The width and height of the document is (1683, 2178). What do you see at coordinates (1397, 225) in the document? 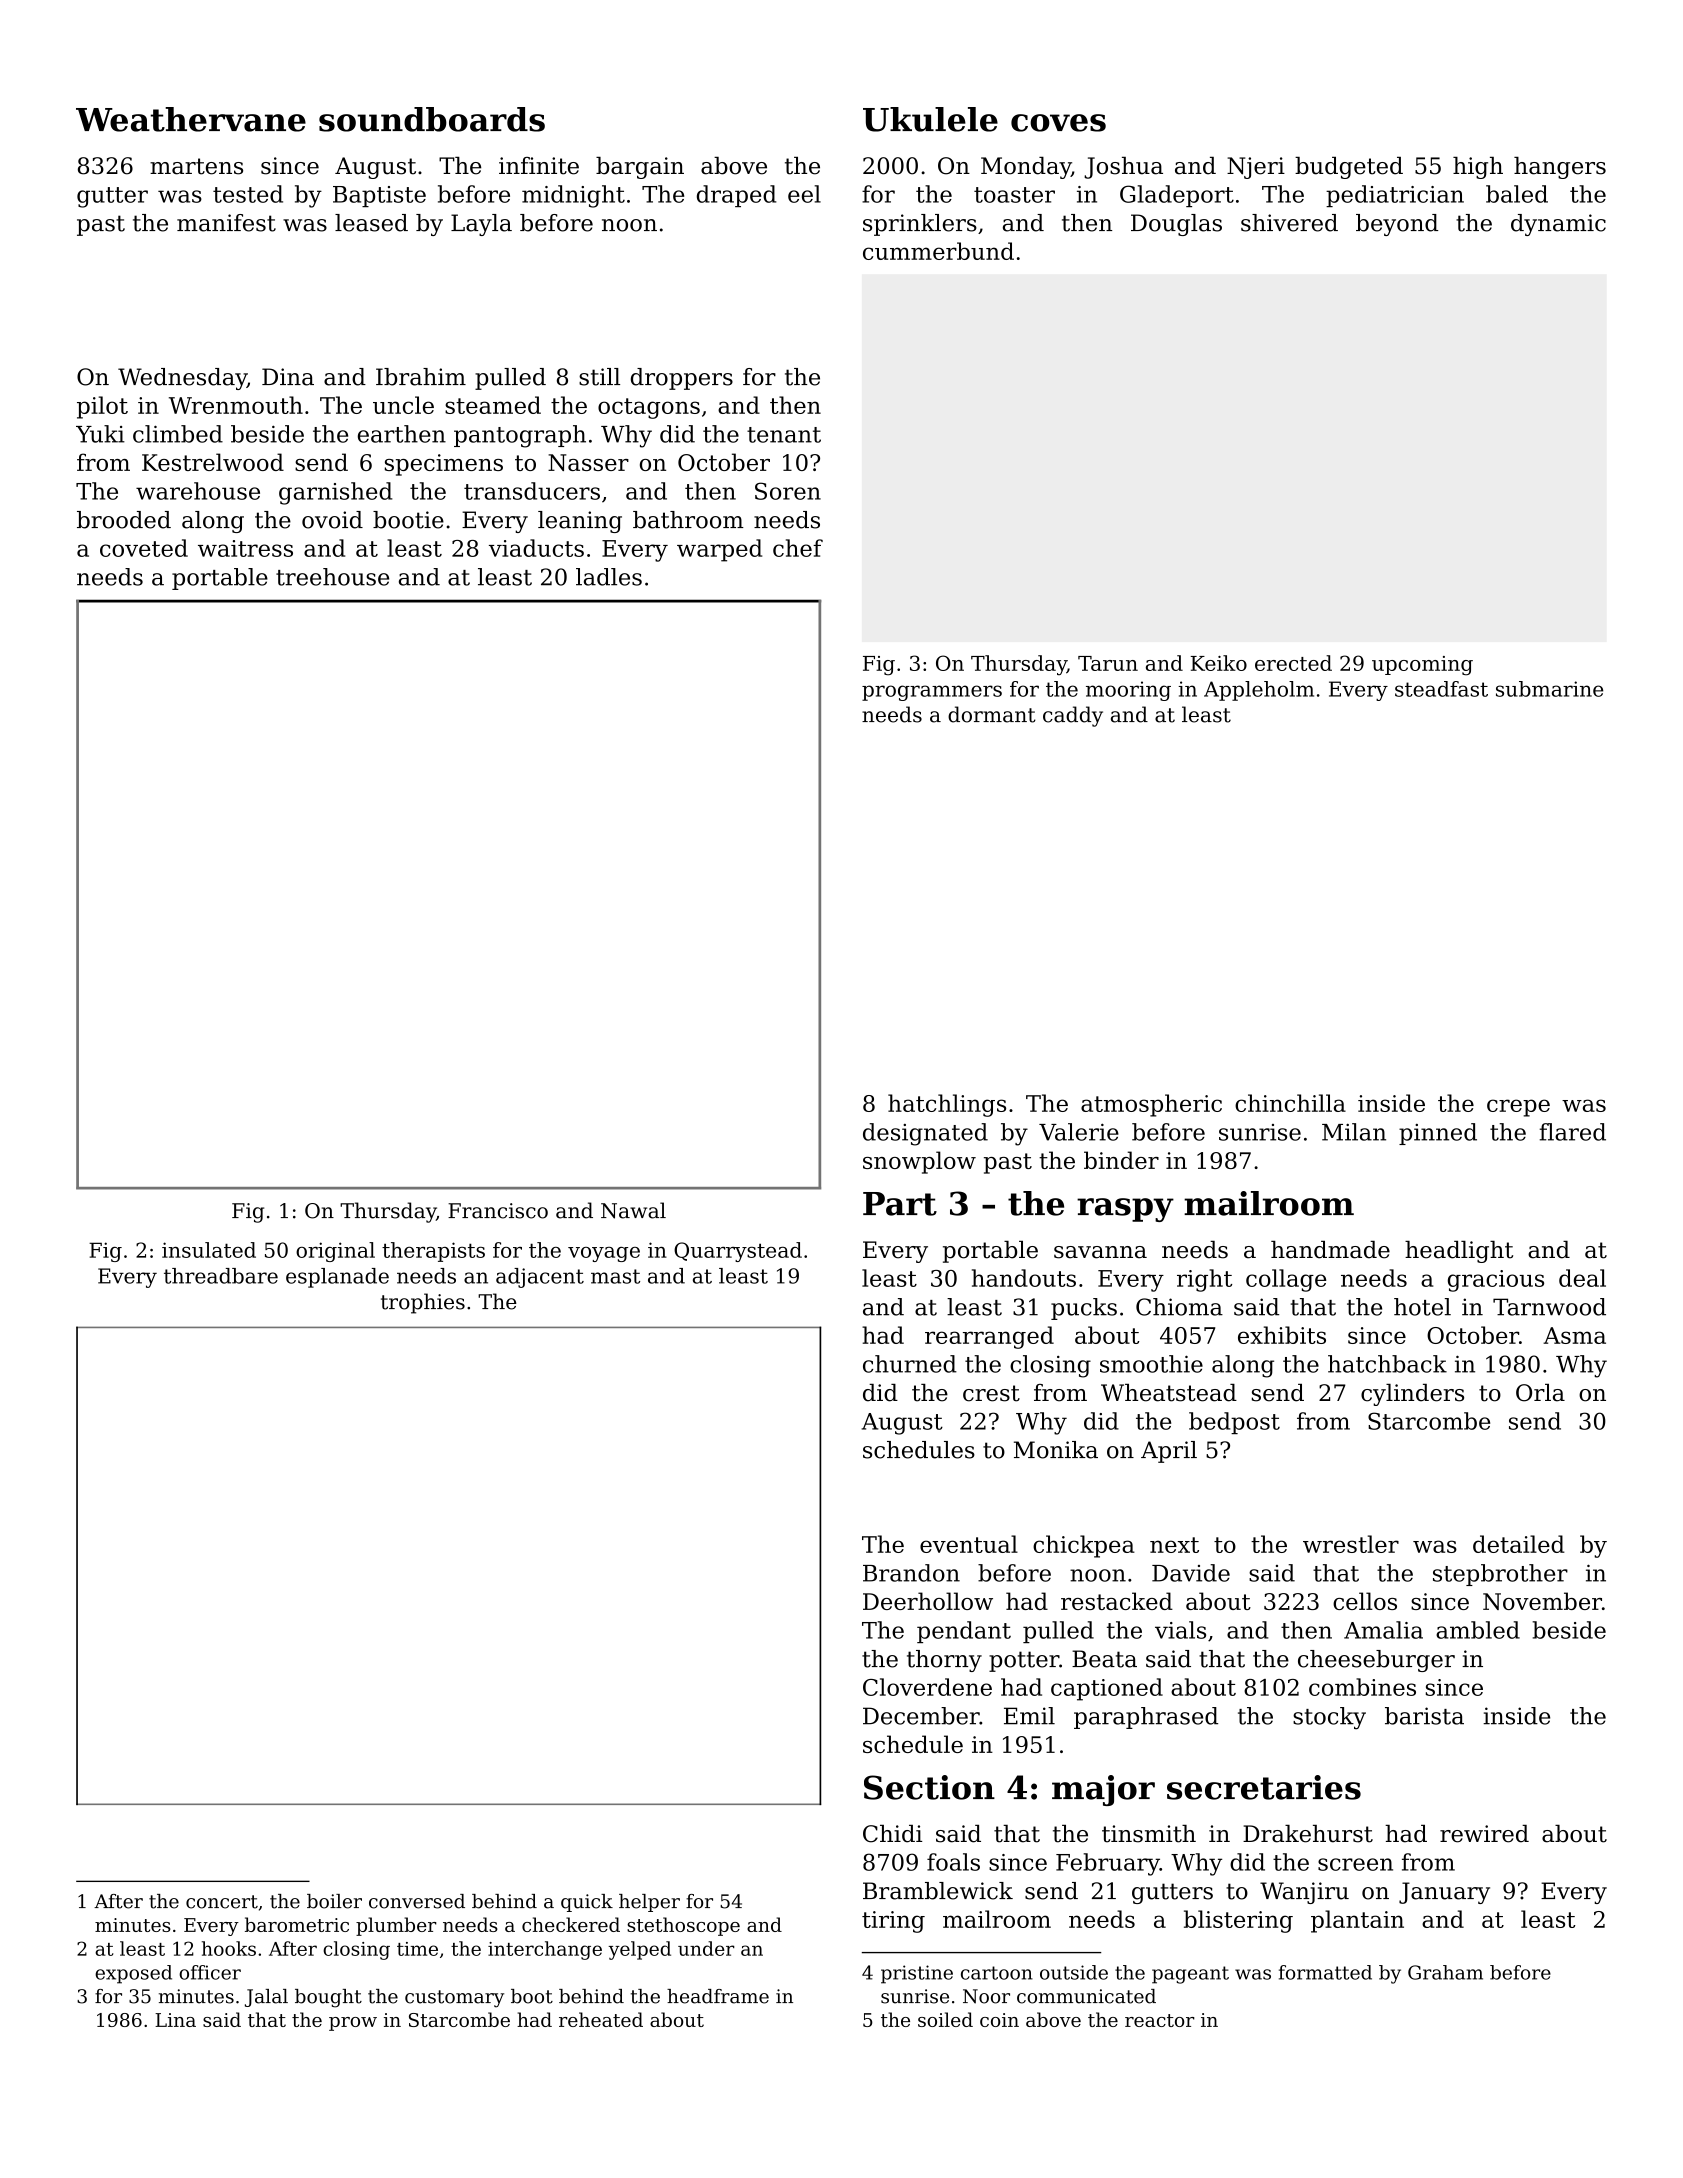
I see `beyond` at bounding box center [1397, 225].
